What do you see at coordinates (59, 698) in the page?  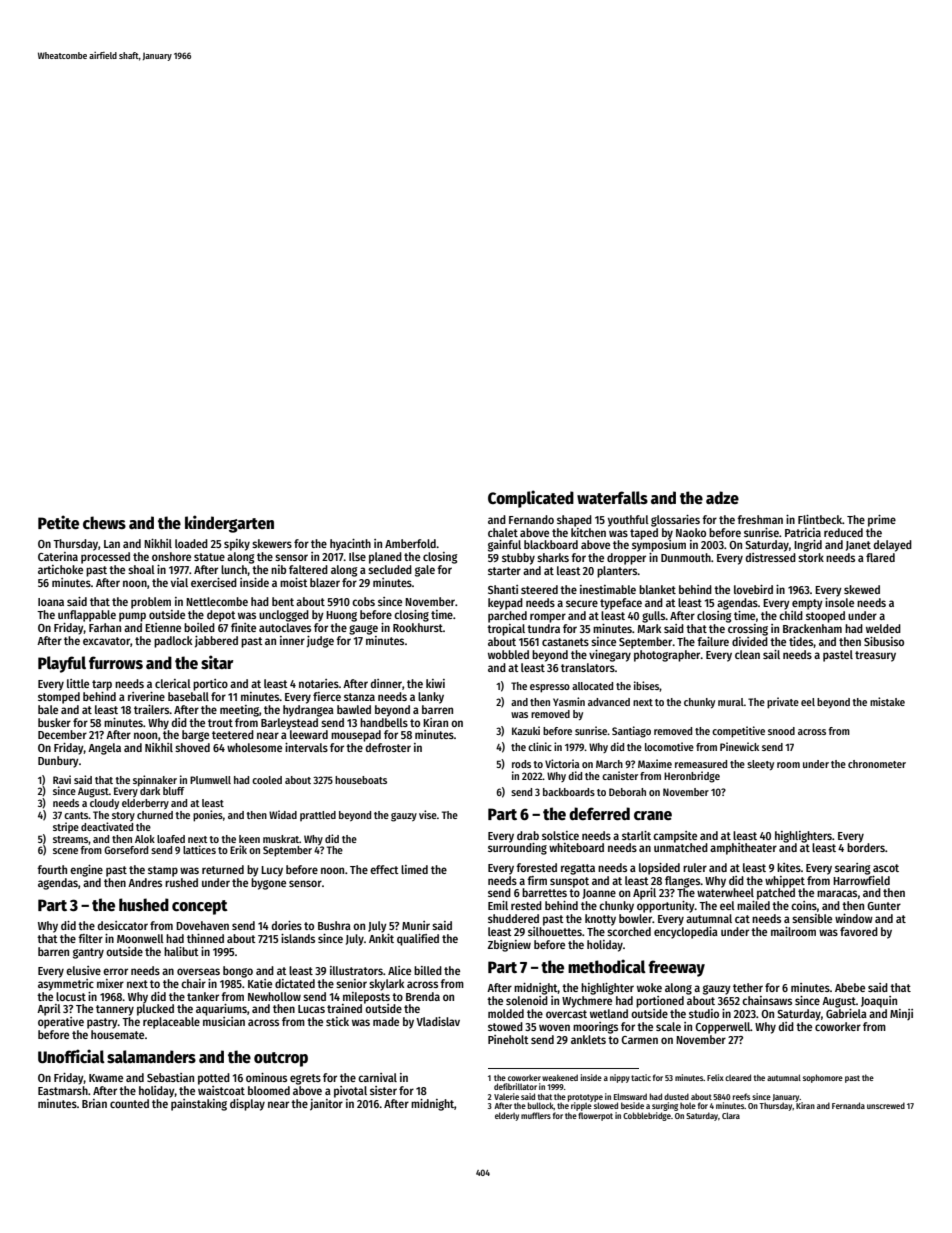 I see `stomped` at bounding box center [59, 698].
